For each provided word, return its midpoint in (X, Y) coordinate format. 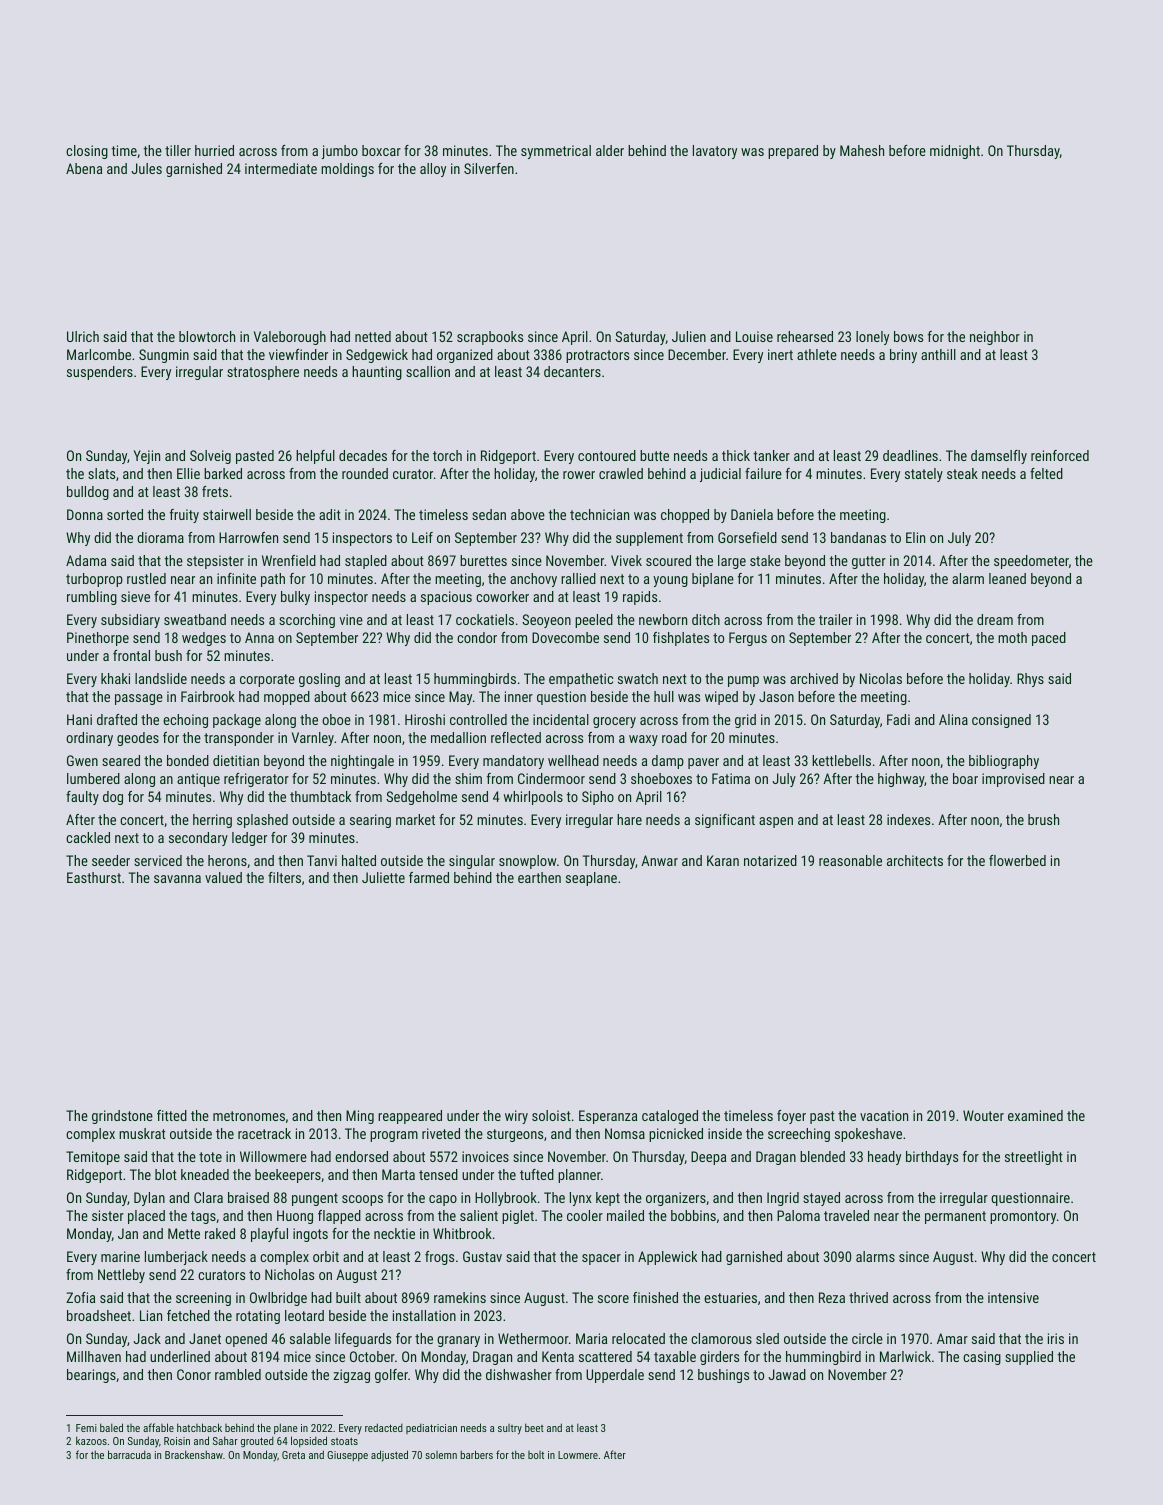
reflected (516, 737)
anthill (938, 354)
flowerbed (1017, 860)
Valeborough (290, 338)
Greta (293, 1455)
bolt (536, 1455)
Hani (79, 719)
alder (610, 150)
